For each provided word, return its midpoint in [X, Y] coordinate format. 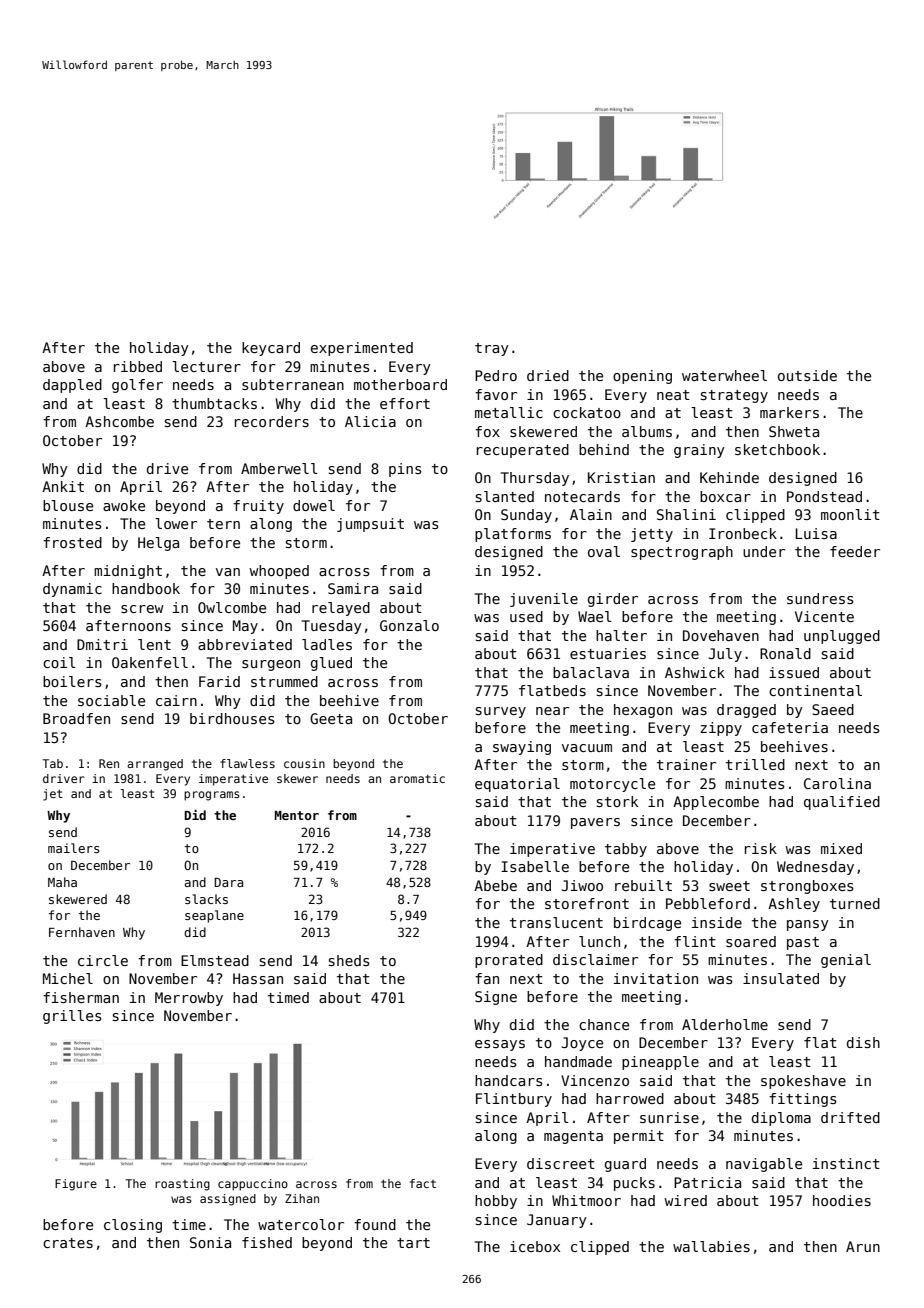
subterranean [293, 384]
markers [789, 412]
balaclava [591, 672]
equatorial [517, 785]
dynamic [72, 590]
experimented [362, 349]
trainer [686, 764]
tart [413, 1243]
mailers [74, 848]
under [764, 551]
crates [68, 1243]
